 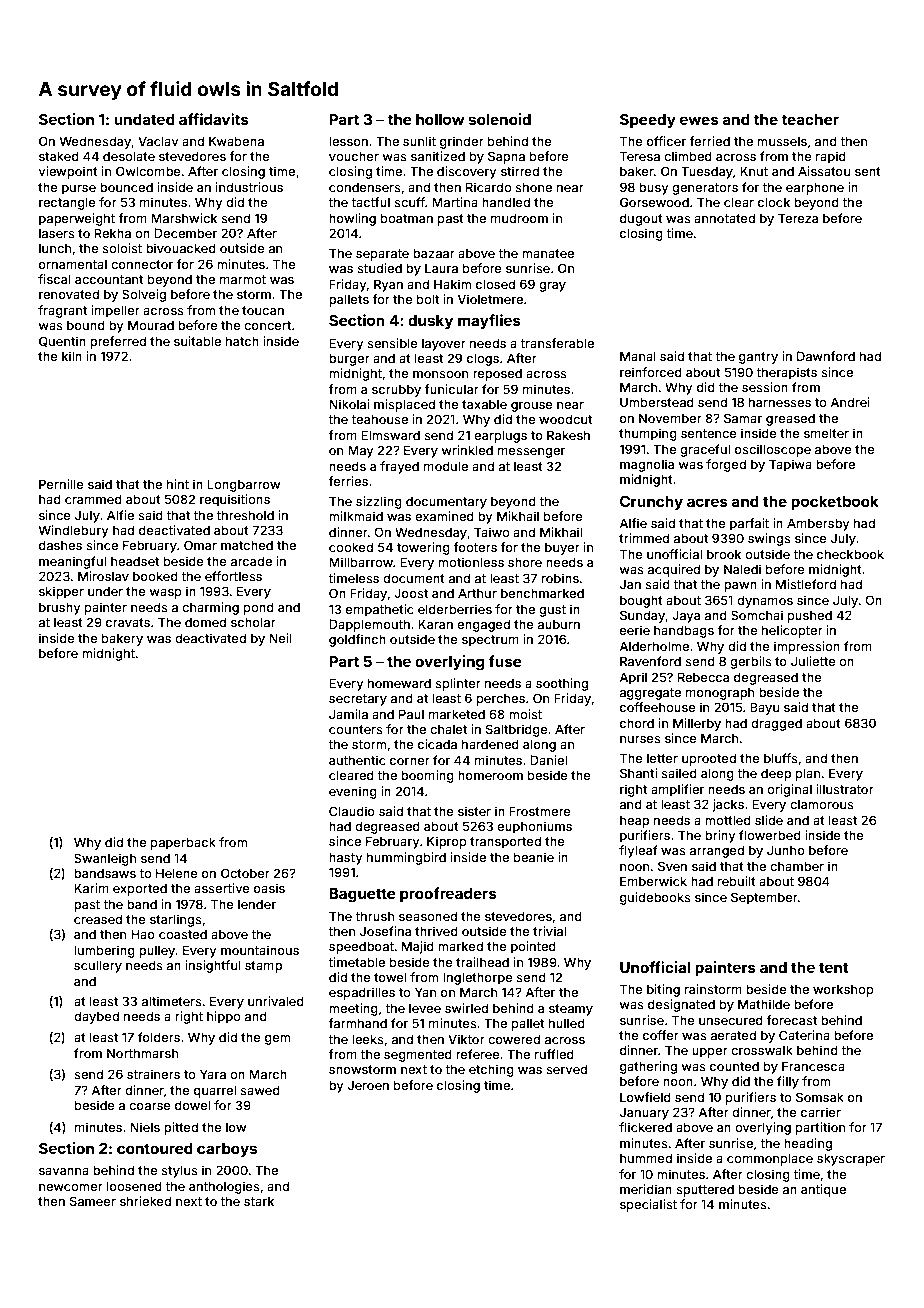 I want to click on clock, so click(x=774, y=202).
